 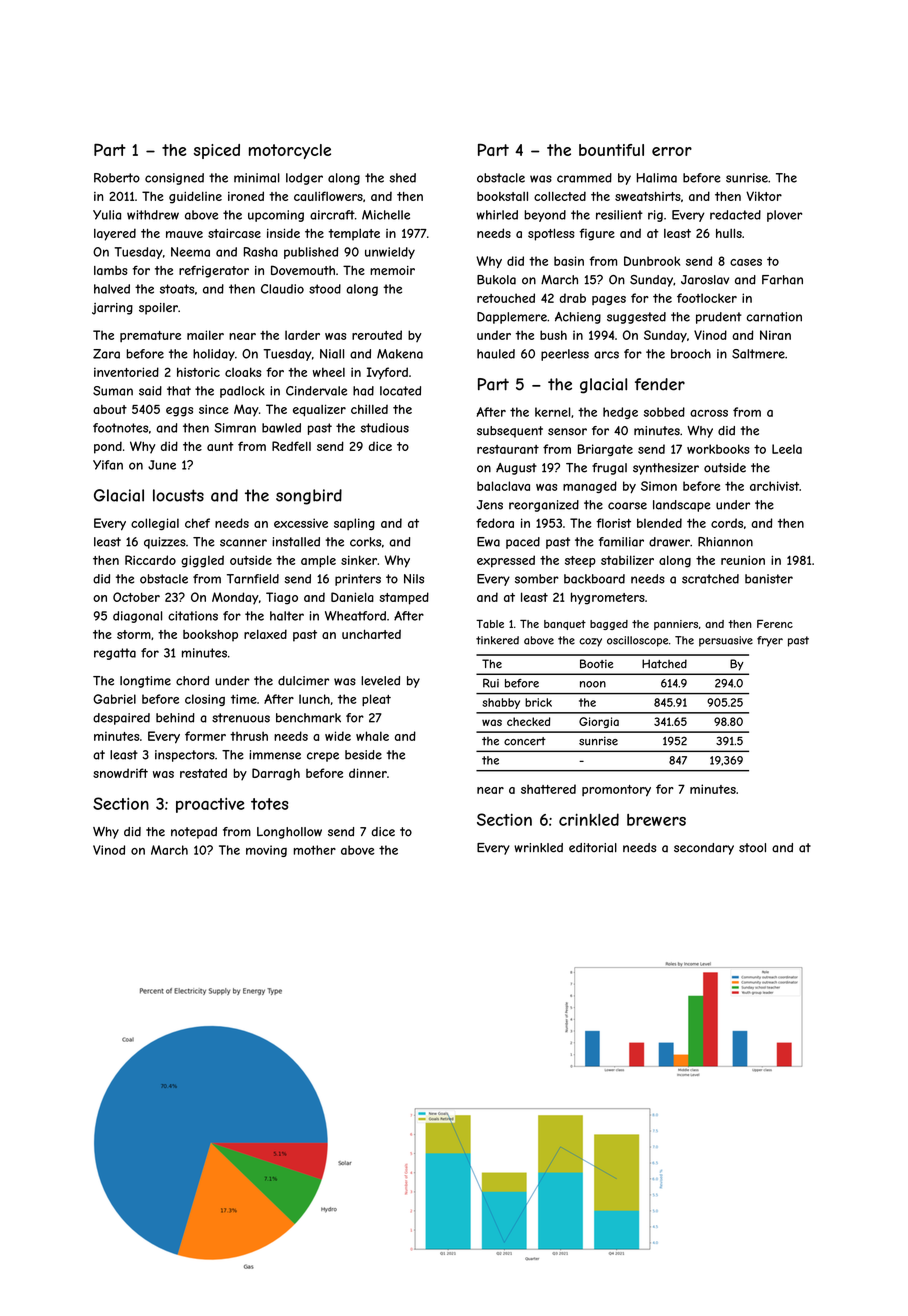 I want to click on bountiful, so click(x=611, y=150).
